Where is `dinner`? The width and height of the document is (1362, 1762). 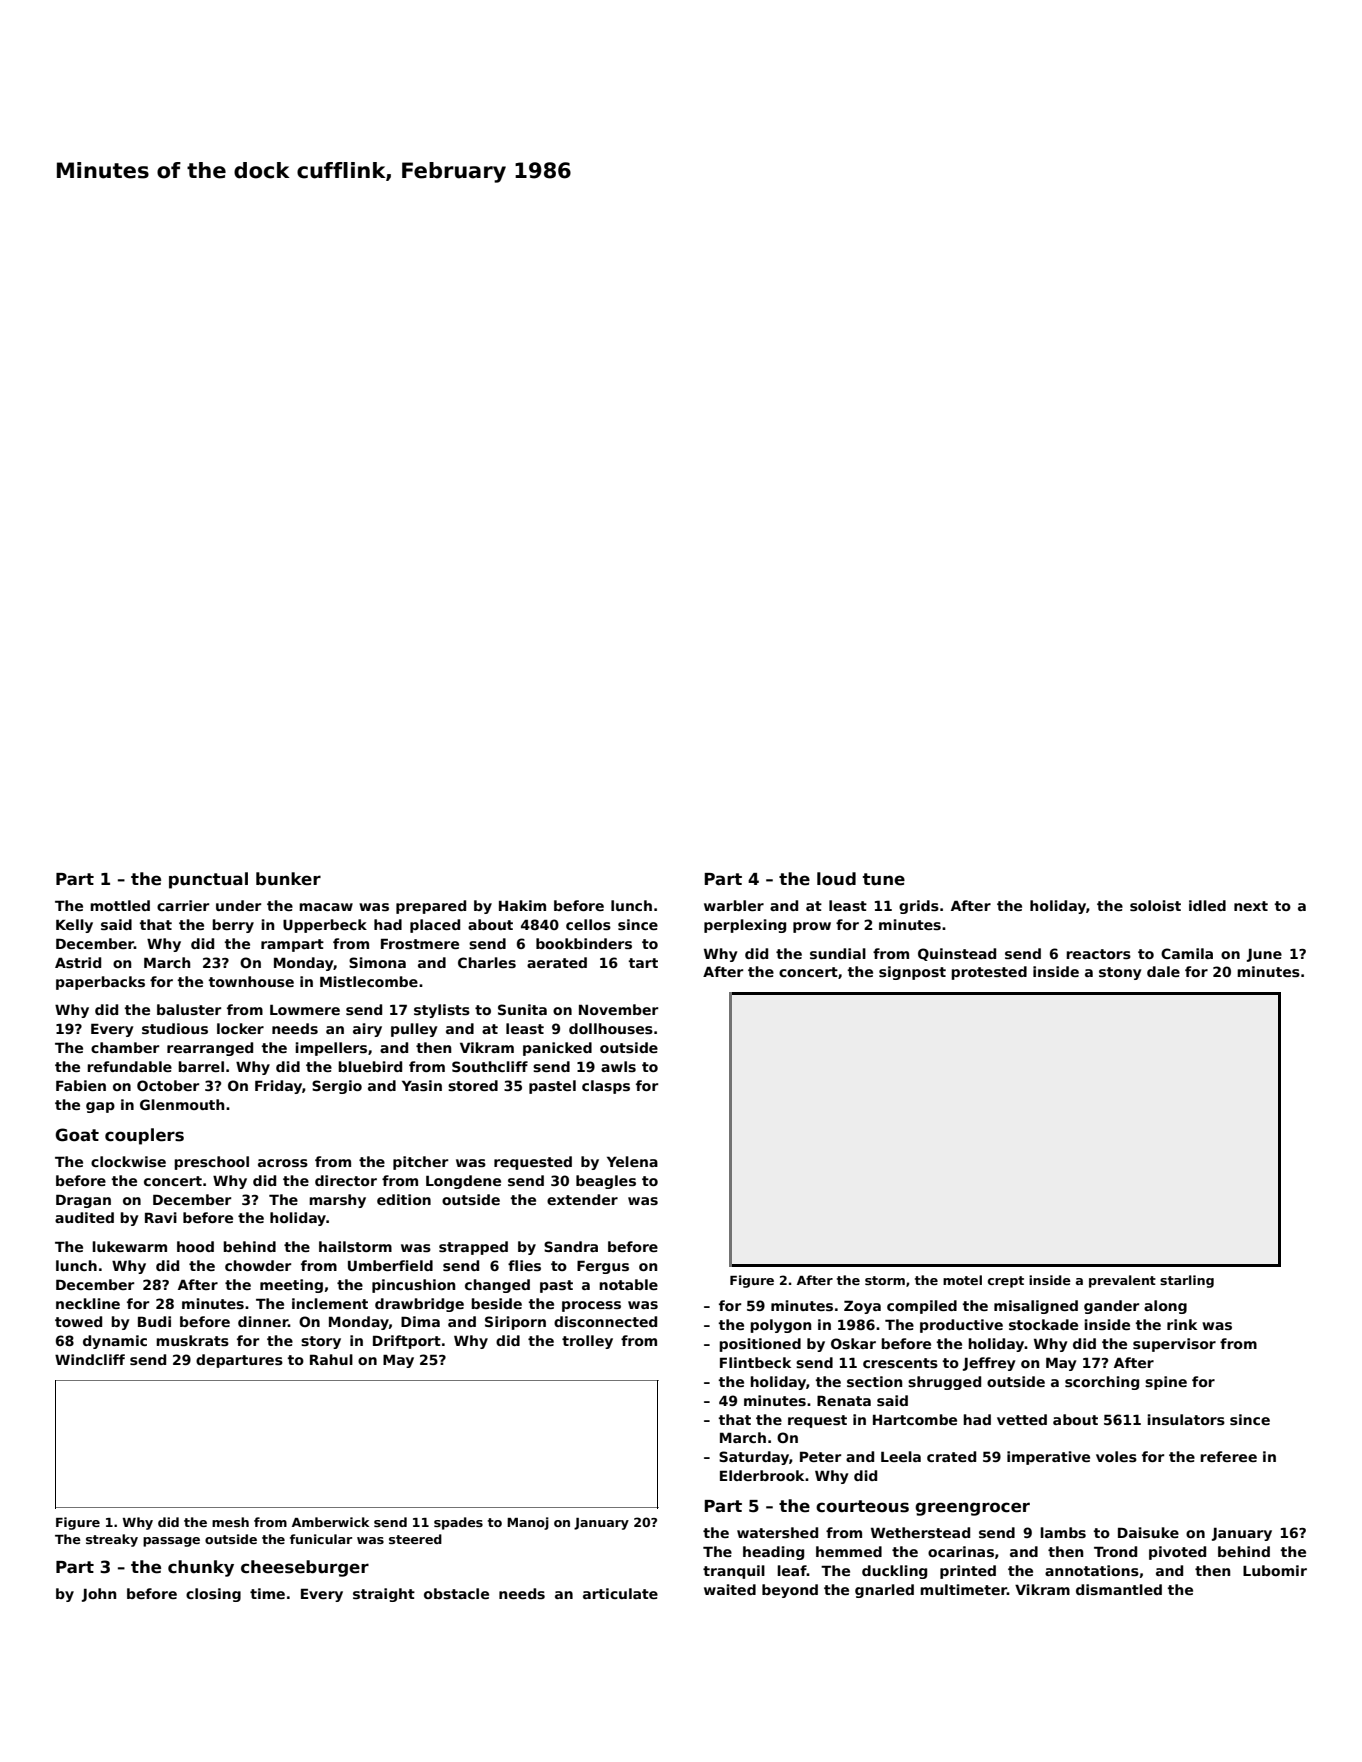 dinner is located at coordinates (263, 1321).
